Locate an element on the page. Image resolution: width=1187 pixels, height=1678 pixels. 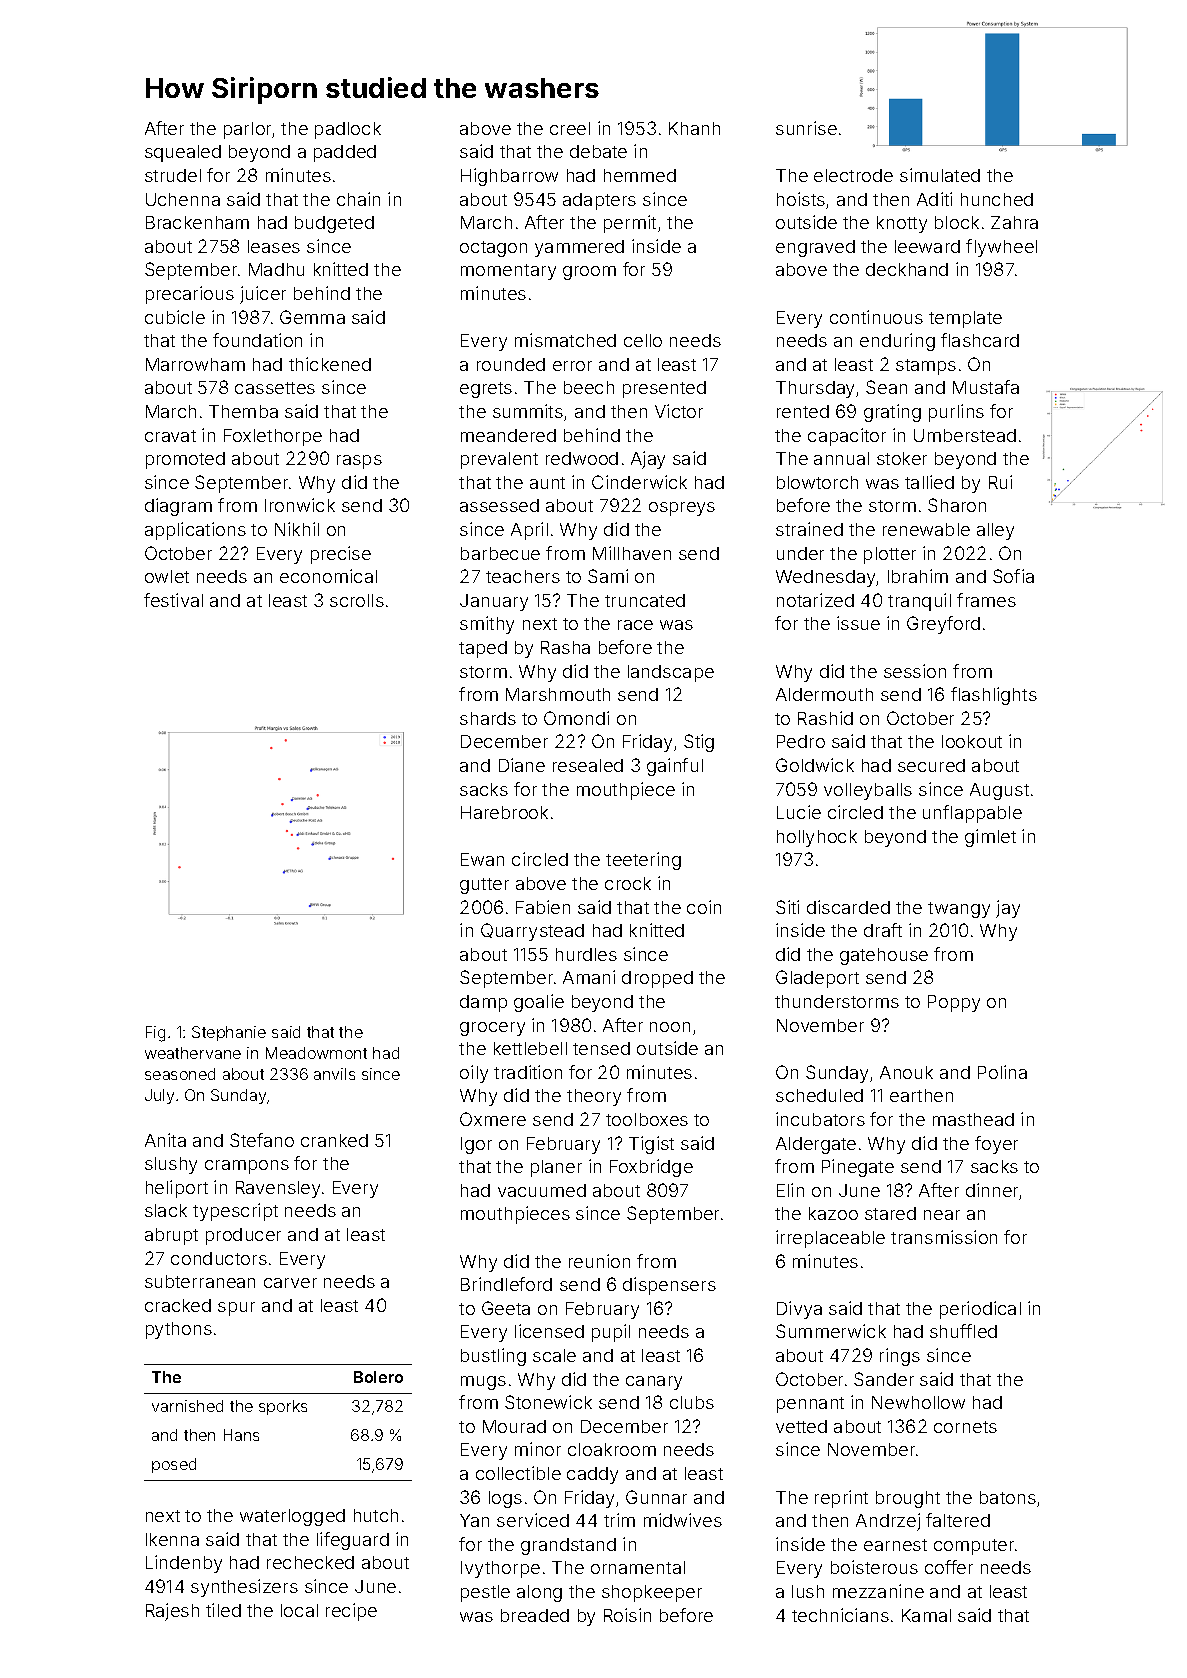
Khanh is located at coordinates (694, 128).
